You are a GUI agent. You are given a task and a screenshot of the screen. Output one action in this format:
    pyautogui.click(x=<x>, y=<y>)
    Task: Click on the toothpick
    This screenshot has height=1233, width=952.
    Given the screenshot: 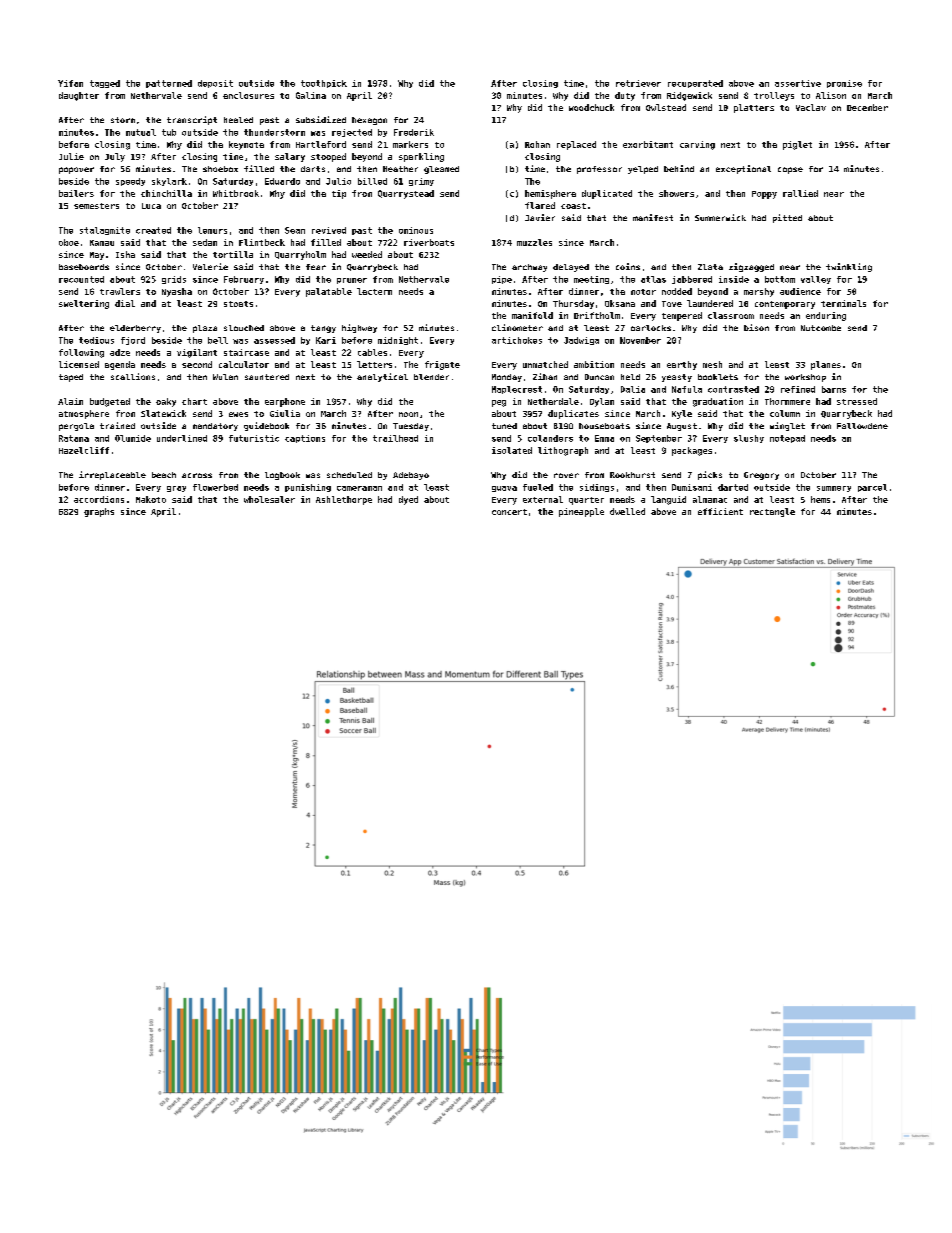 What is the action you would take?
    pyautogui.click(x=324, y=84)
